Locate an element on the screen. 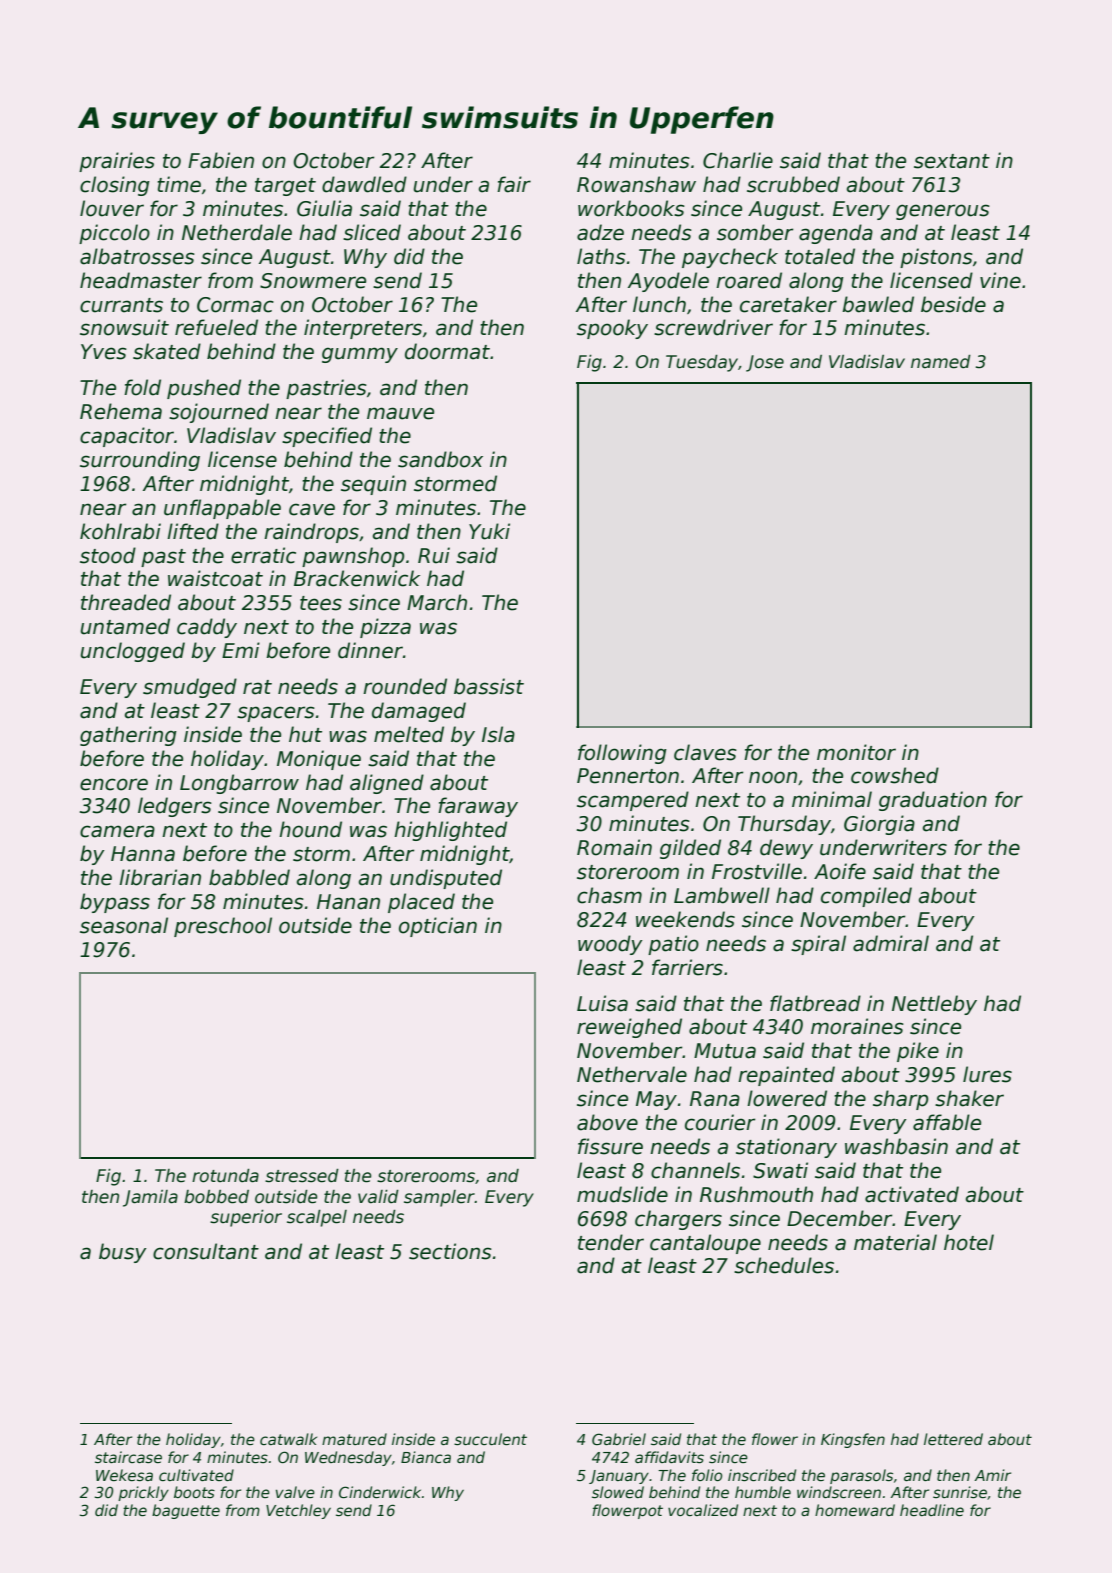 The image size is (1112, 1573). sextant is located at coordinates (952, 161).
